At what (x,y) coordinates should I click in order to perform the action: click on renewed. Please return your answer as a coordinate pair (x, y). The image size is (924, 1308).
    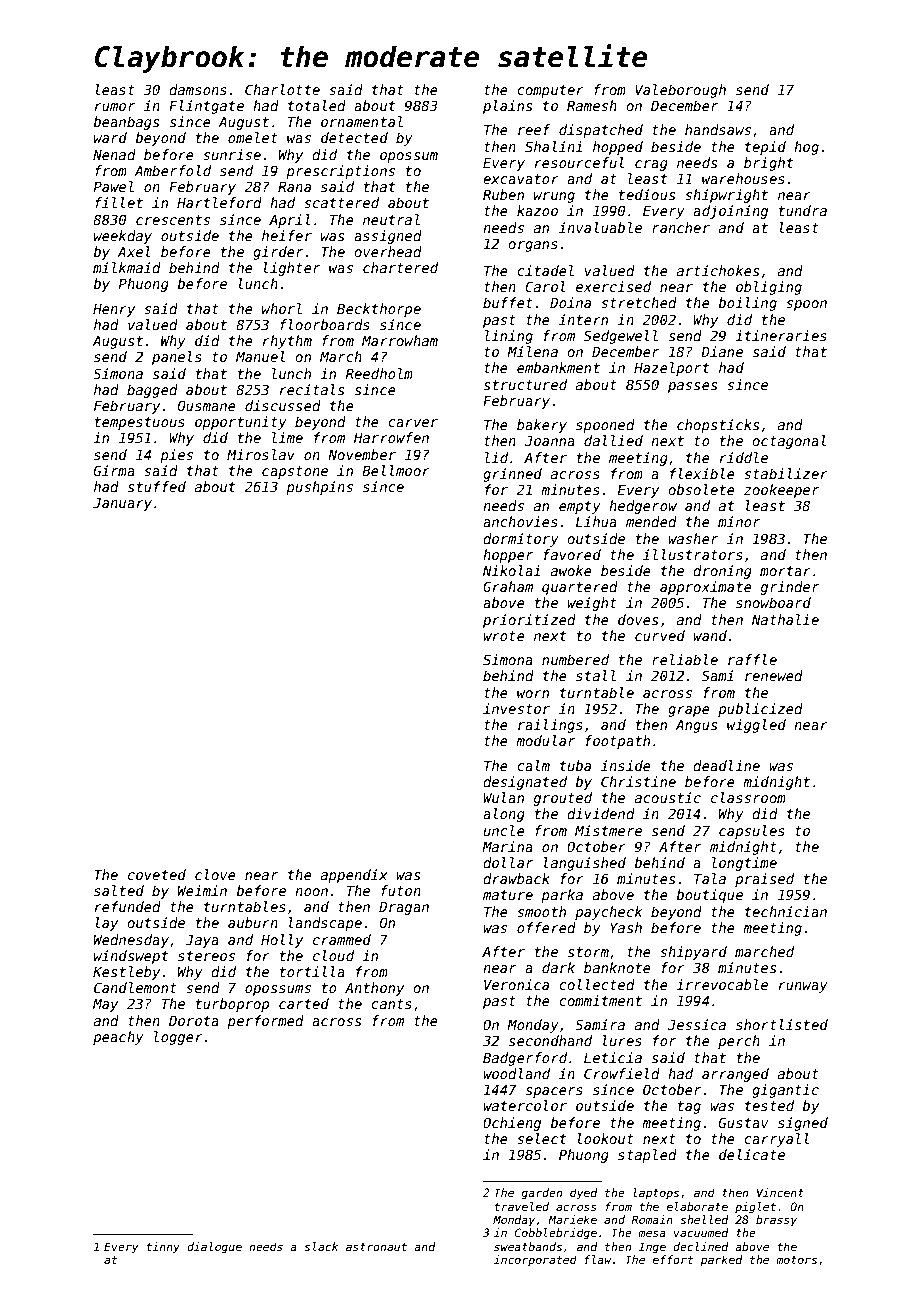
    Looking at the image, I should click on (774, 675).
